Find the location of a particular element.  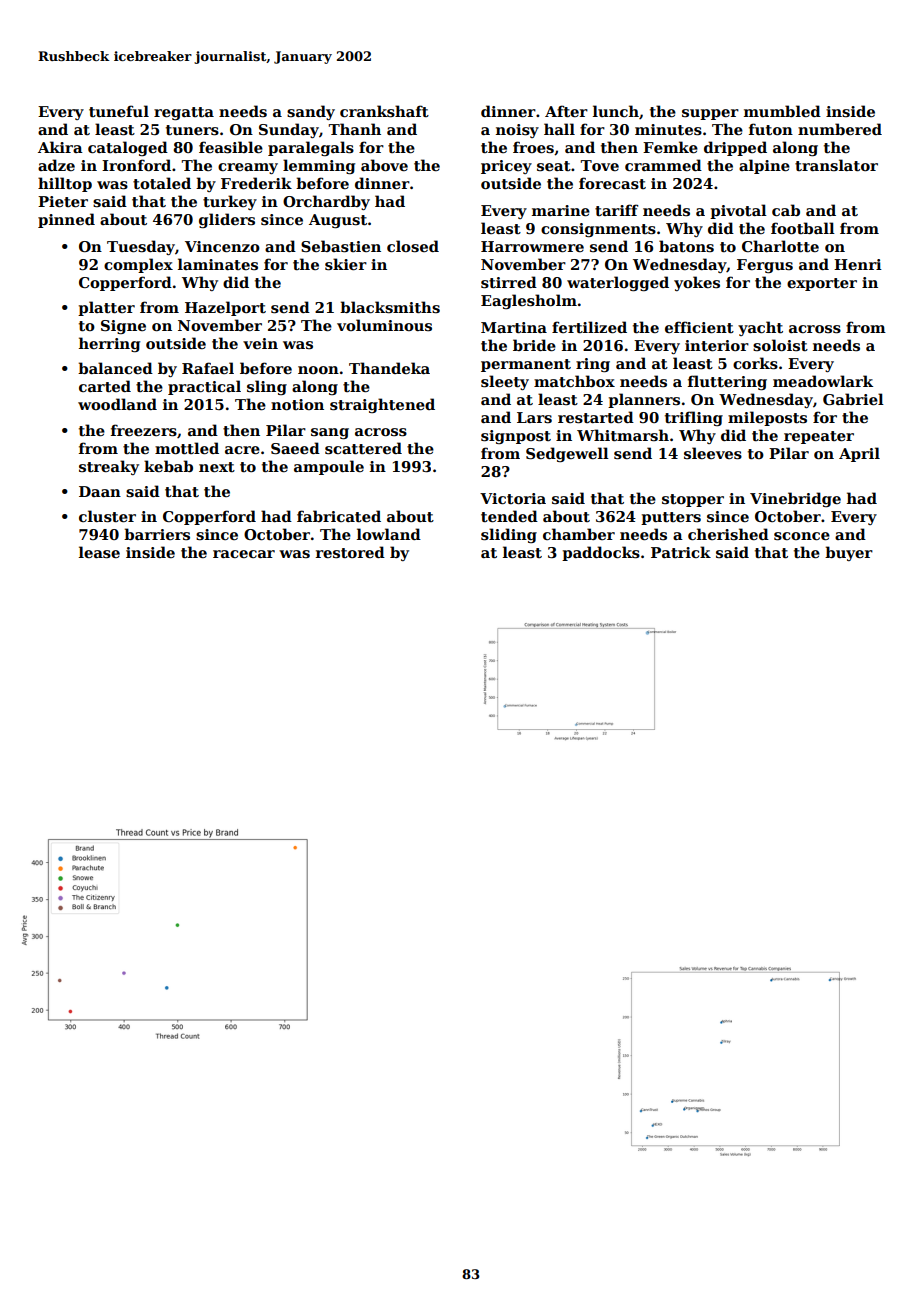

platter is located at coordinates (106, 308).
